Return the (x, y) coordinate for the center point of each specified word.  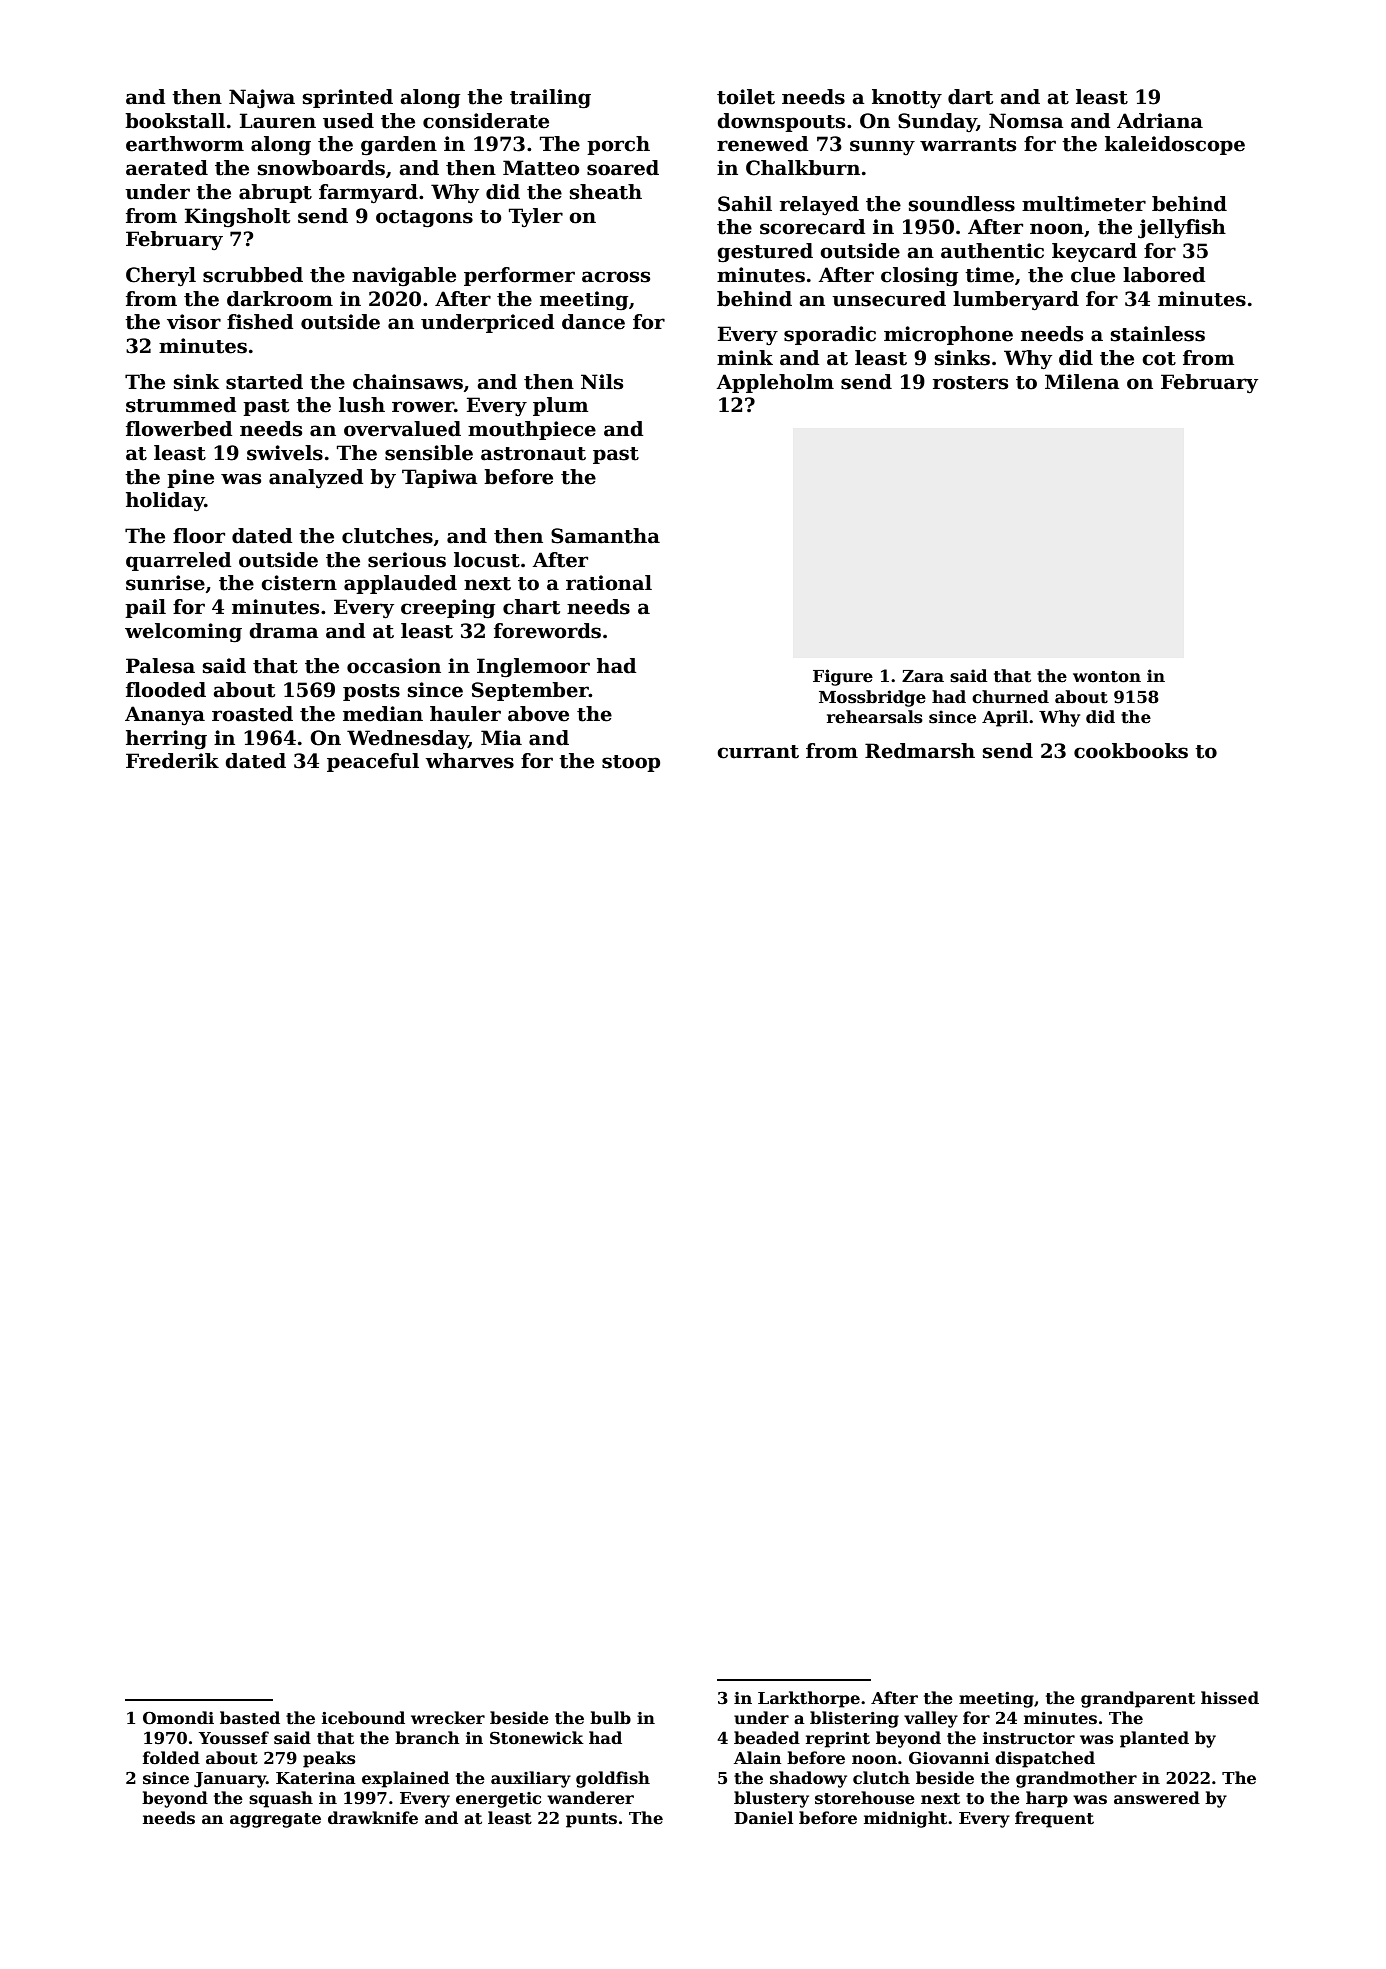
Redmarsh (920, 751)
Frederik (172, 761)
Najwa (262, 99)
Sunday (937, 122)
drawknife (373, 1818)
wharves (469, 761)
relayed (819, 205)
